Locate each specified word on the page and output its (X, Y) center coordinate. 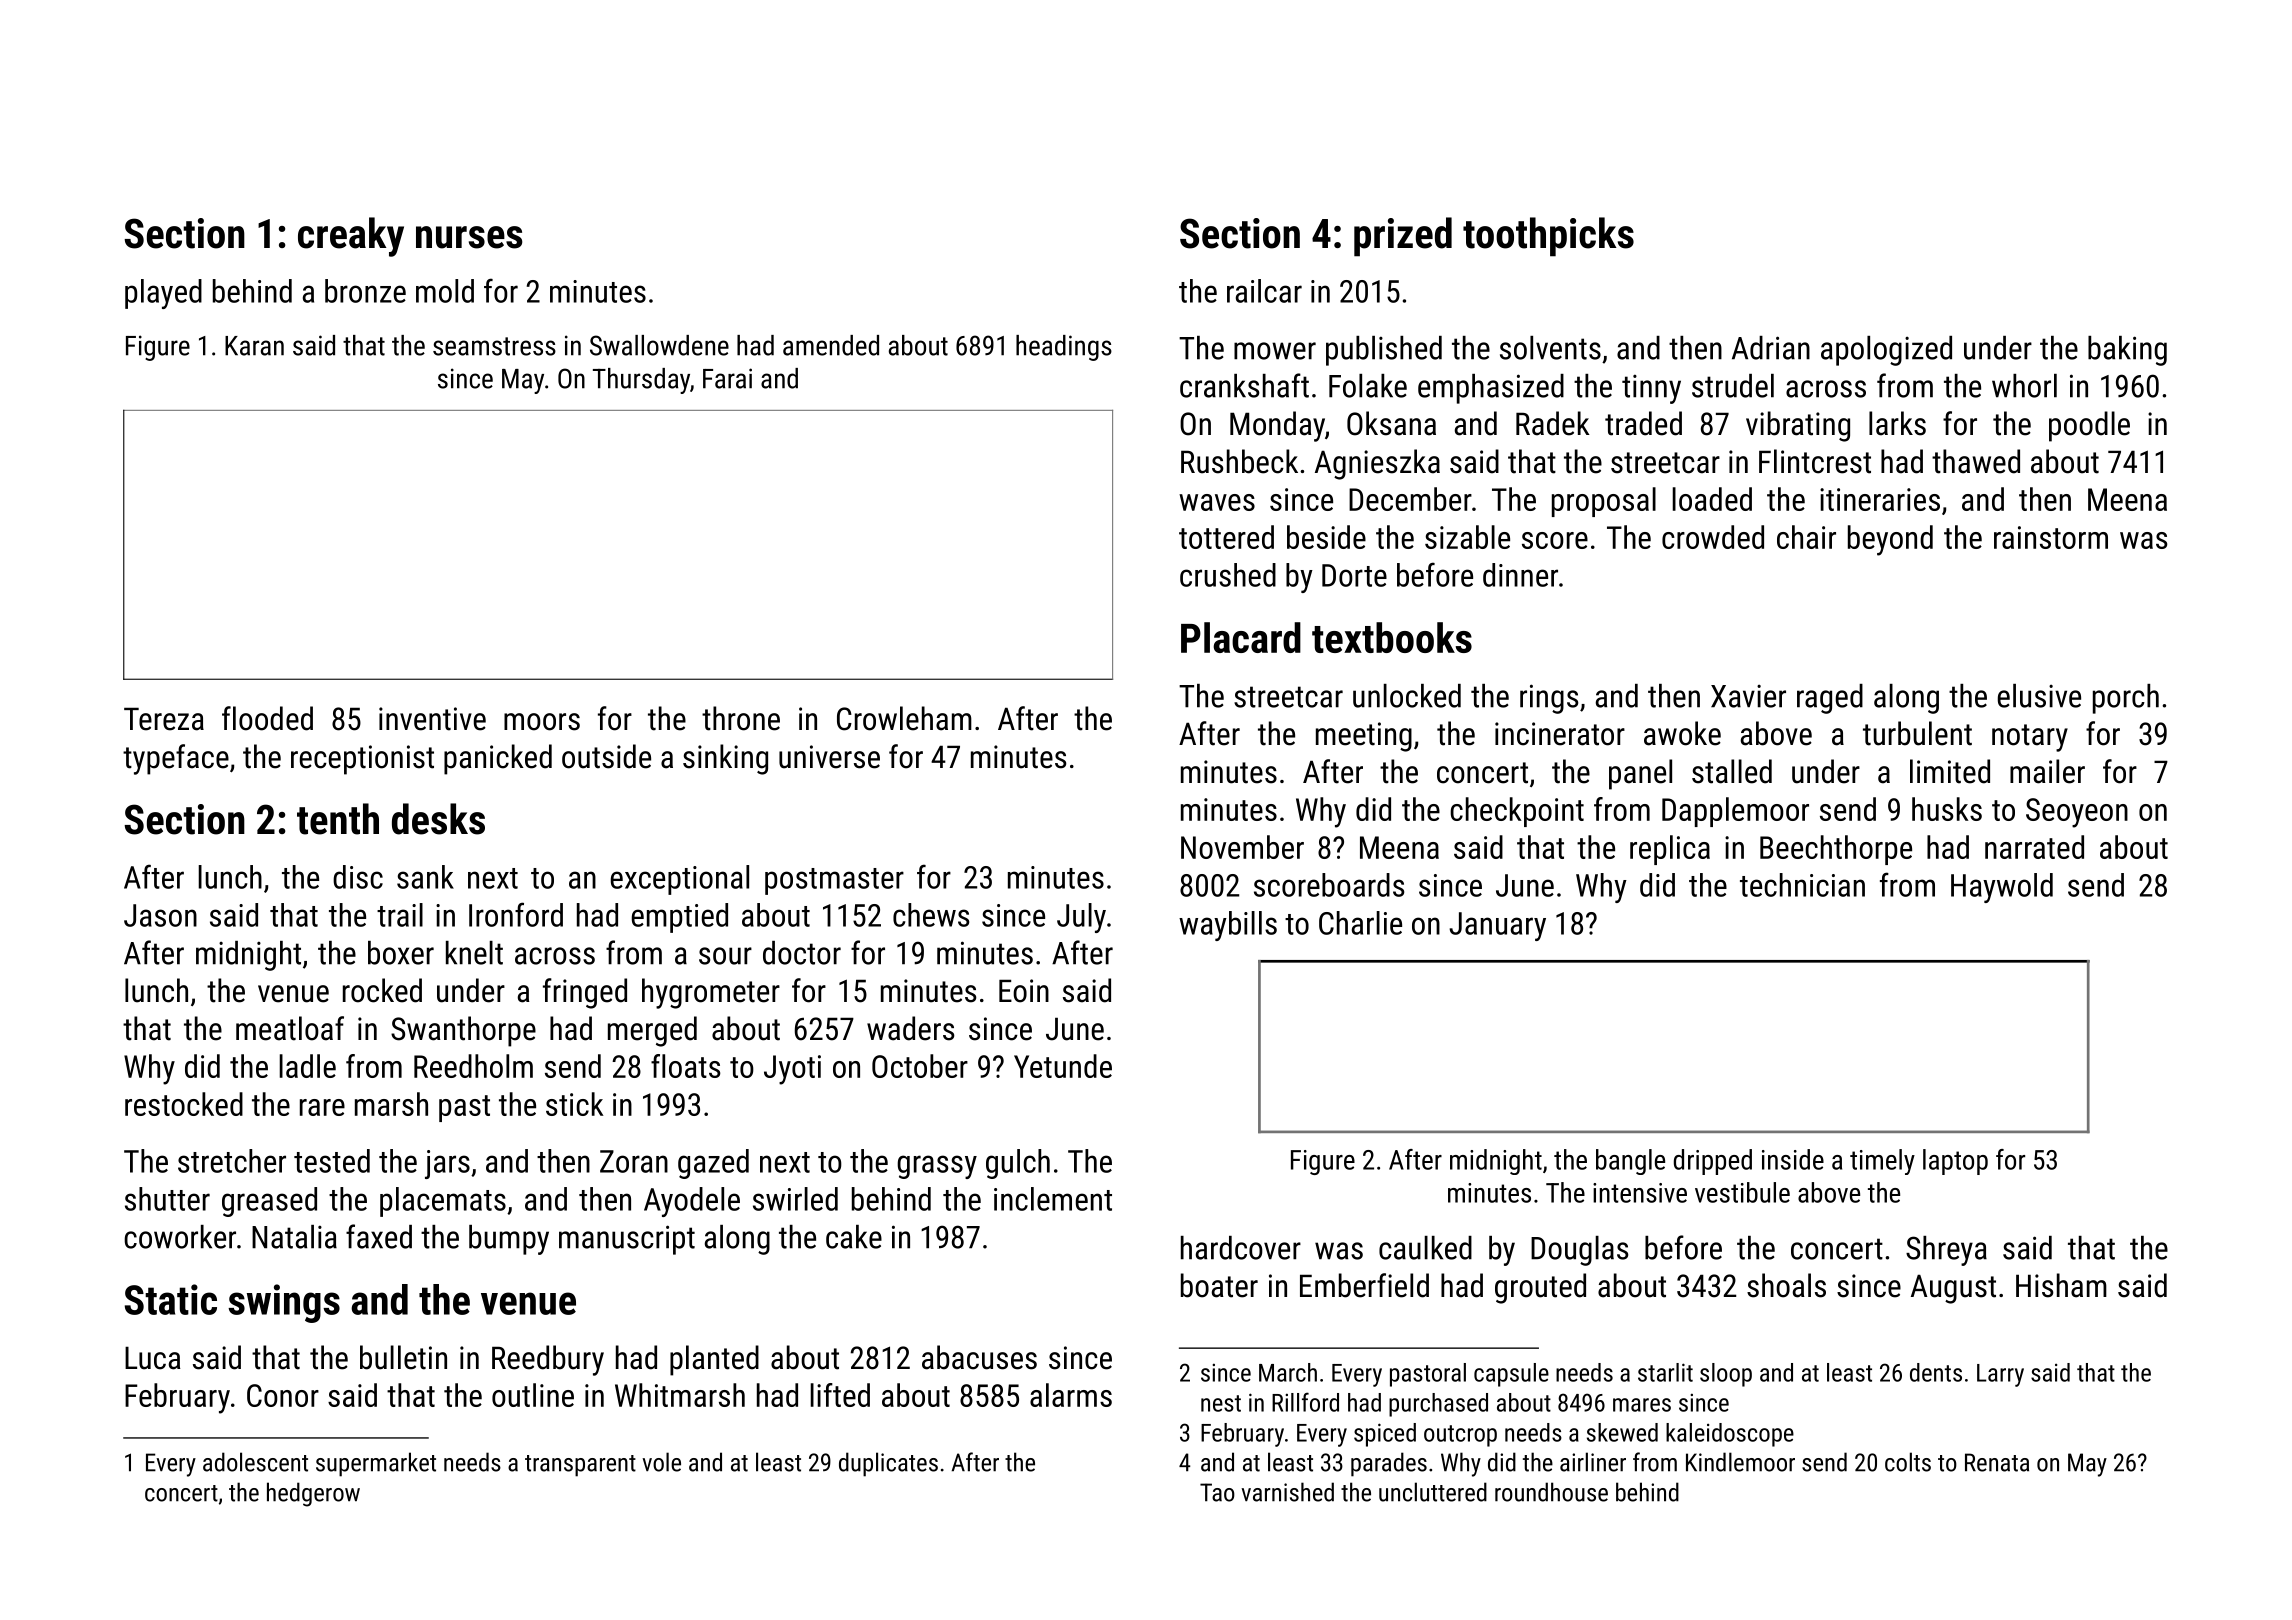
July (1081, 918)
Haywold (2002, 888)
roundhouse (1551, 1492)
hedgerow (313, 1494)
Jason (160, 915)
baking (2127, 351)
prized (1403, 237)
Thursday (641, 381)
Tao (1217, 1492)
